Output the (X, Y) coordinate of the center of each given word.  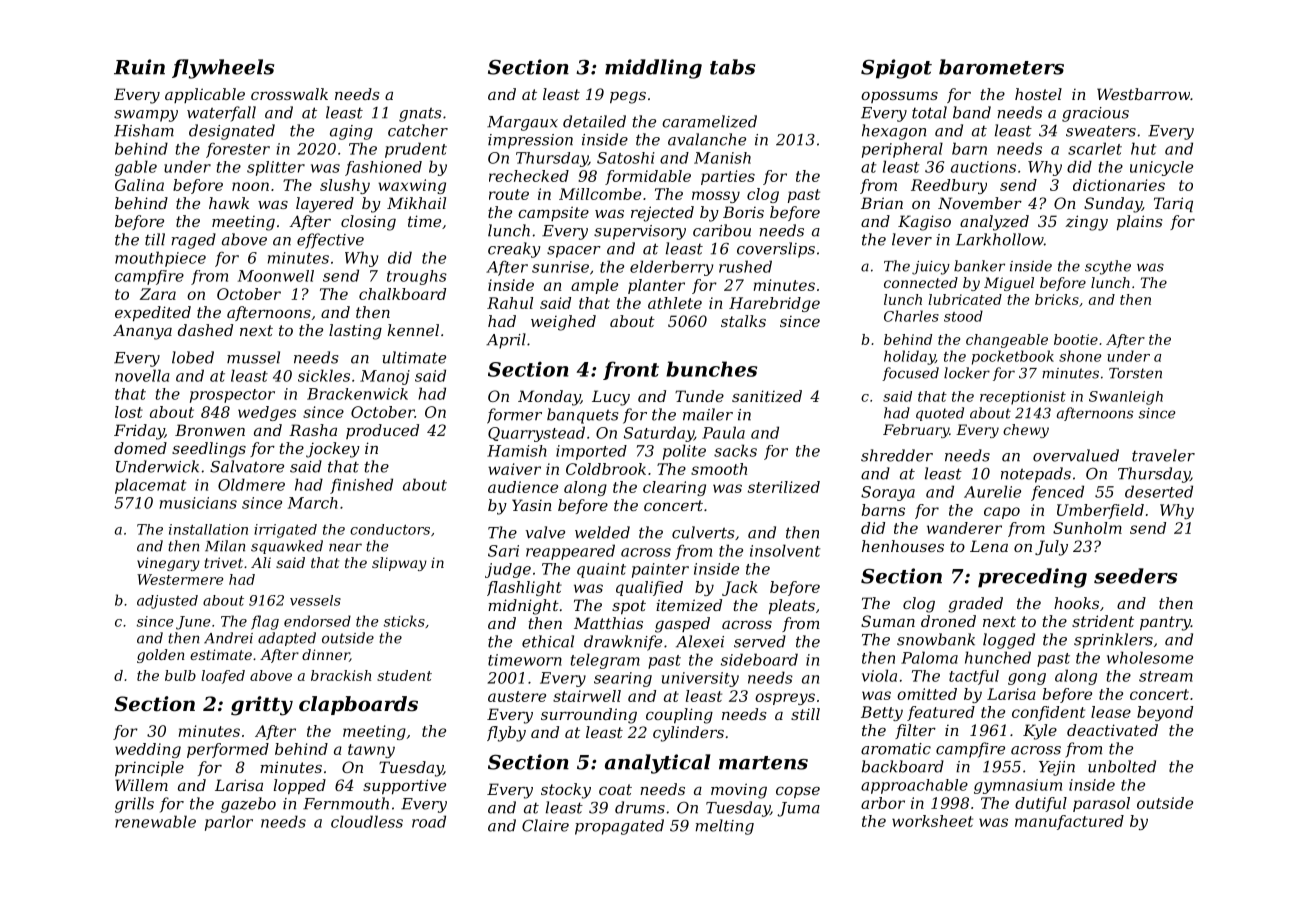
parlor (229, 823)
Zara (158, 294)
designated (232, 132)
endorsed (317, 621)
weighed (563, 323)
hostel (1038, 94)
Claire (545, 825)
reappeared (570, 552)
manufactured (1069, 822)
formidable (648, 177)
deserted (1159, 491)
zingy (1086, 223)
